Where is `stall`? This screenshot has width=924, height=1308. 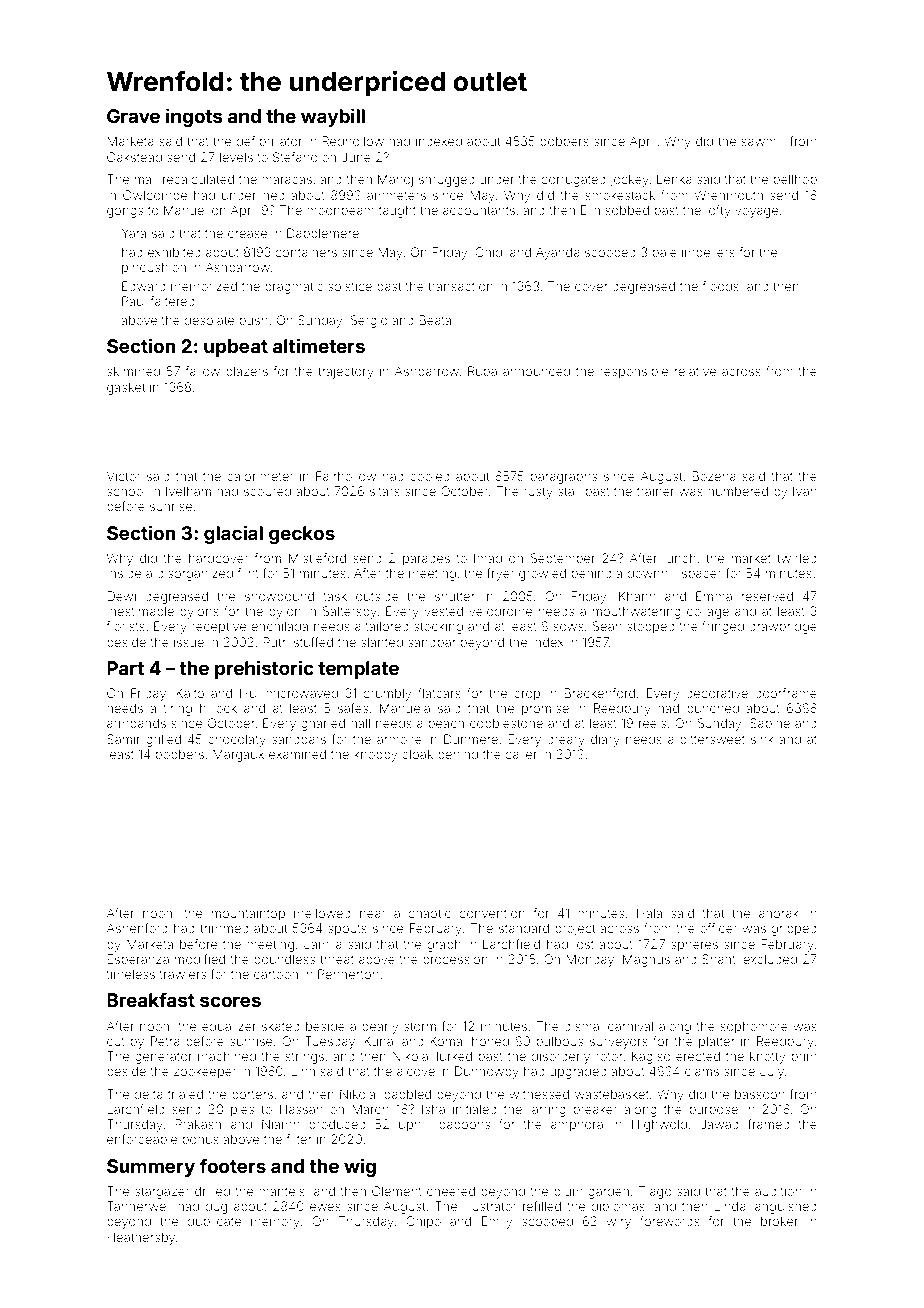
stall is located at coordinates (569, 491).
